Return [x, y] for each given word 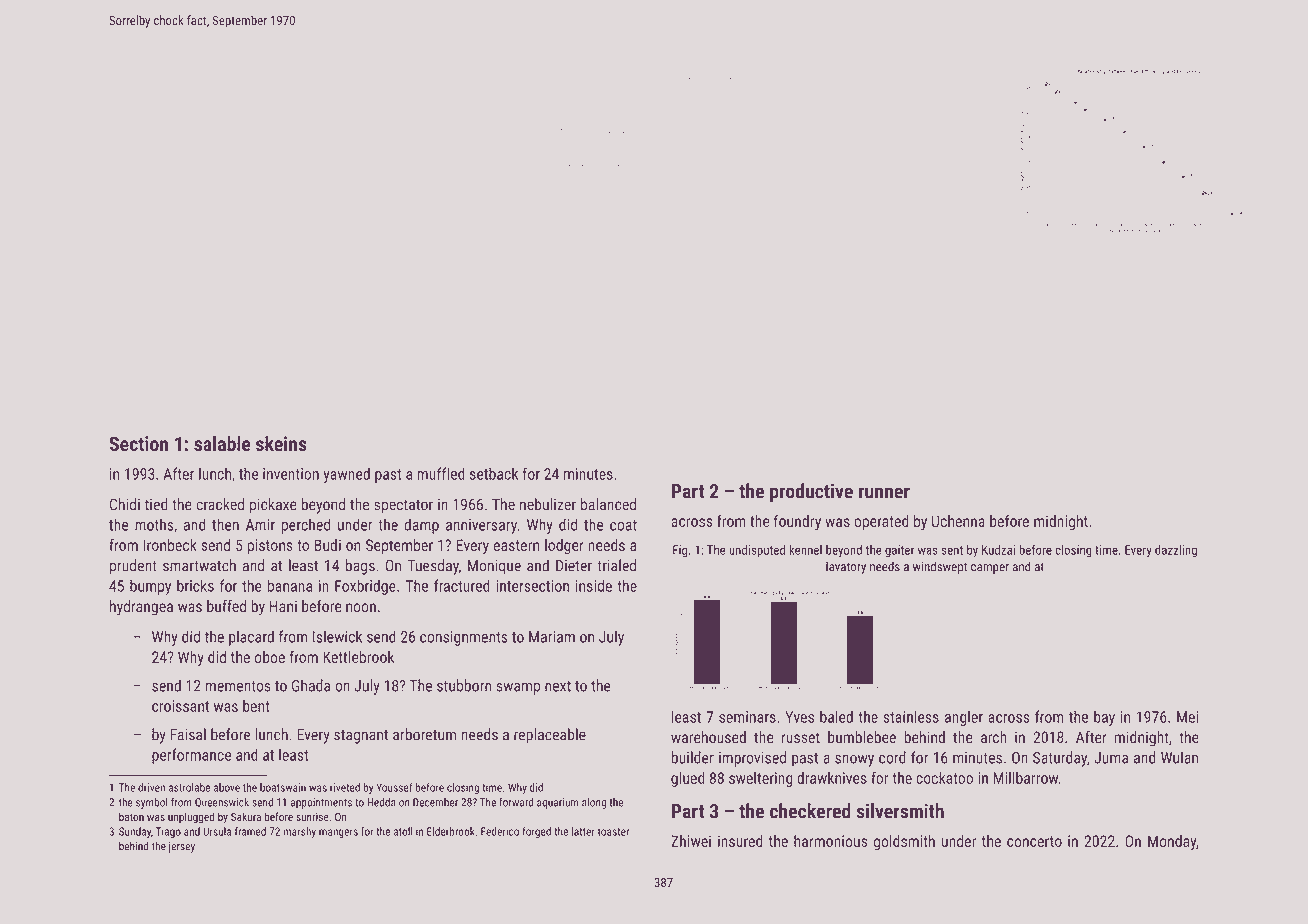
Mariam [552, 637]
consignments [464, 638]
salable [222, 443]
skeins [281, 443]
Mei [1187, 717]
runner [884, 493]
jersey [181, 847]
